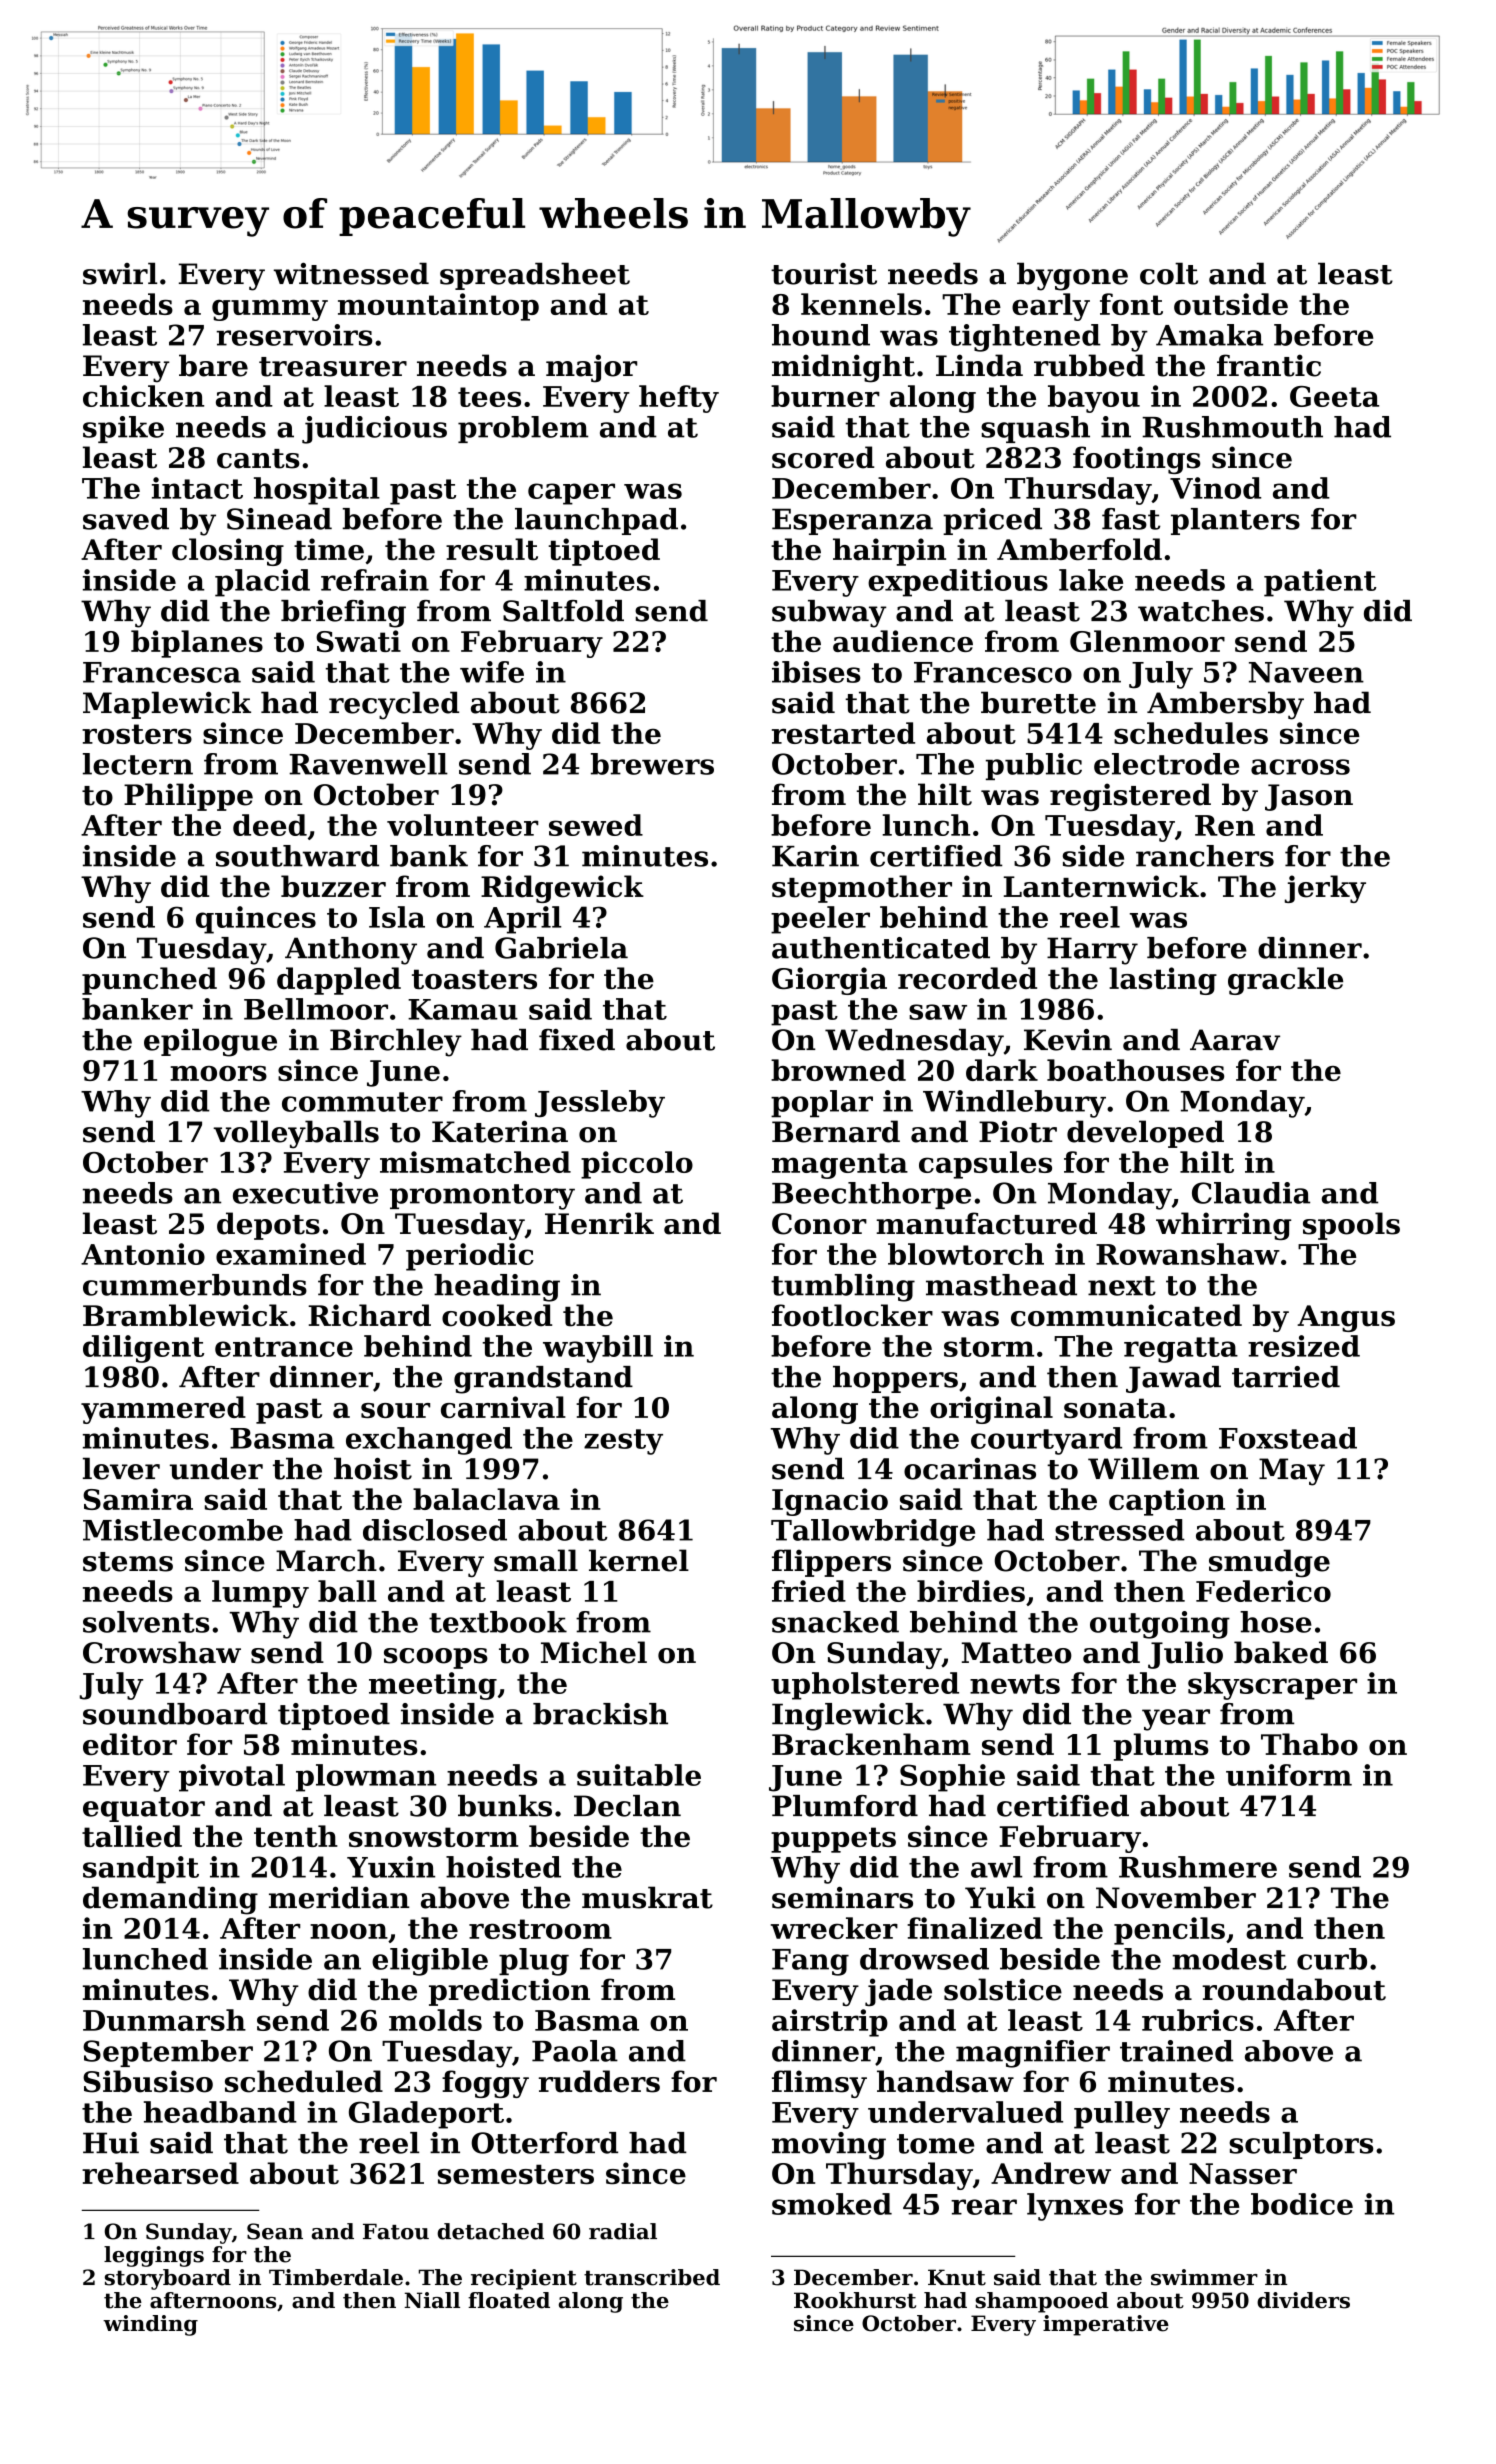 The image size is (1496, 2464). What do you see at coordinates (871, 1195) in the image?
I see `Beechthorpe` at bounding box center [871, 1195].
